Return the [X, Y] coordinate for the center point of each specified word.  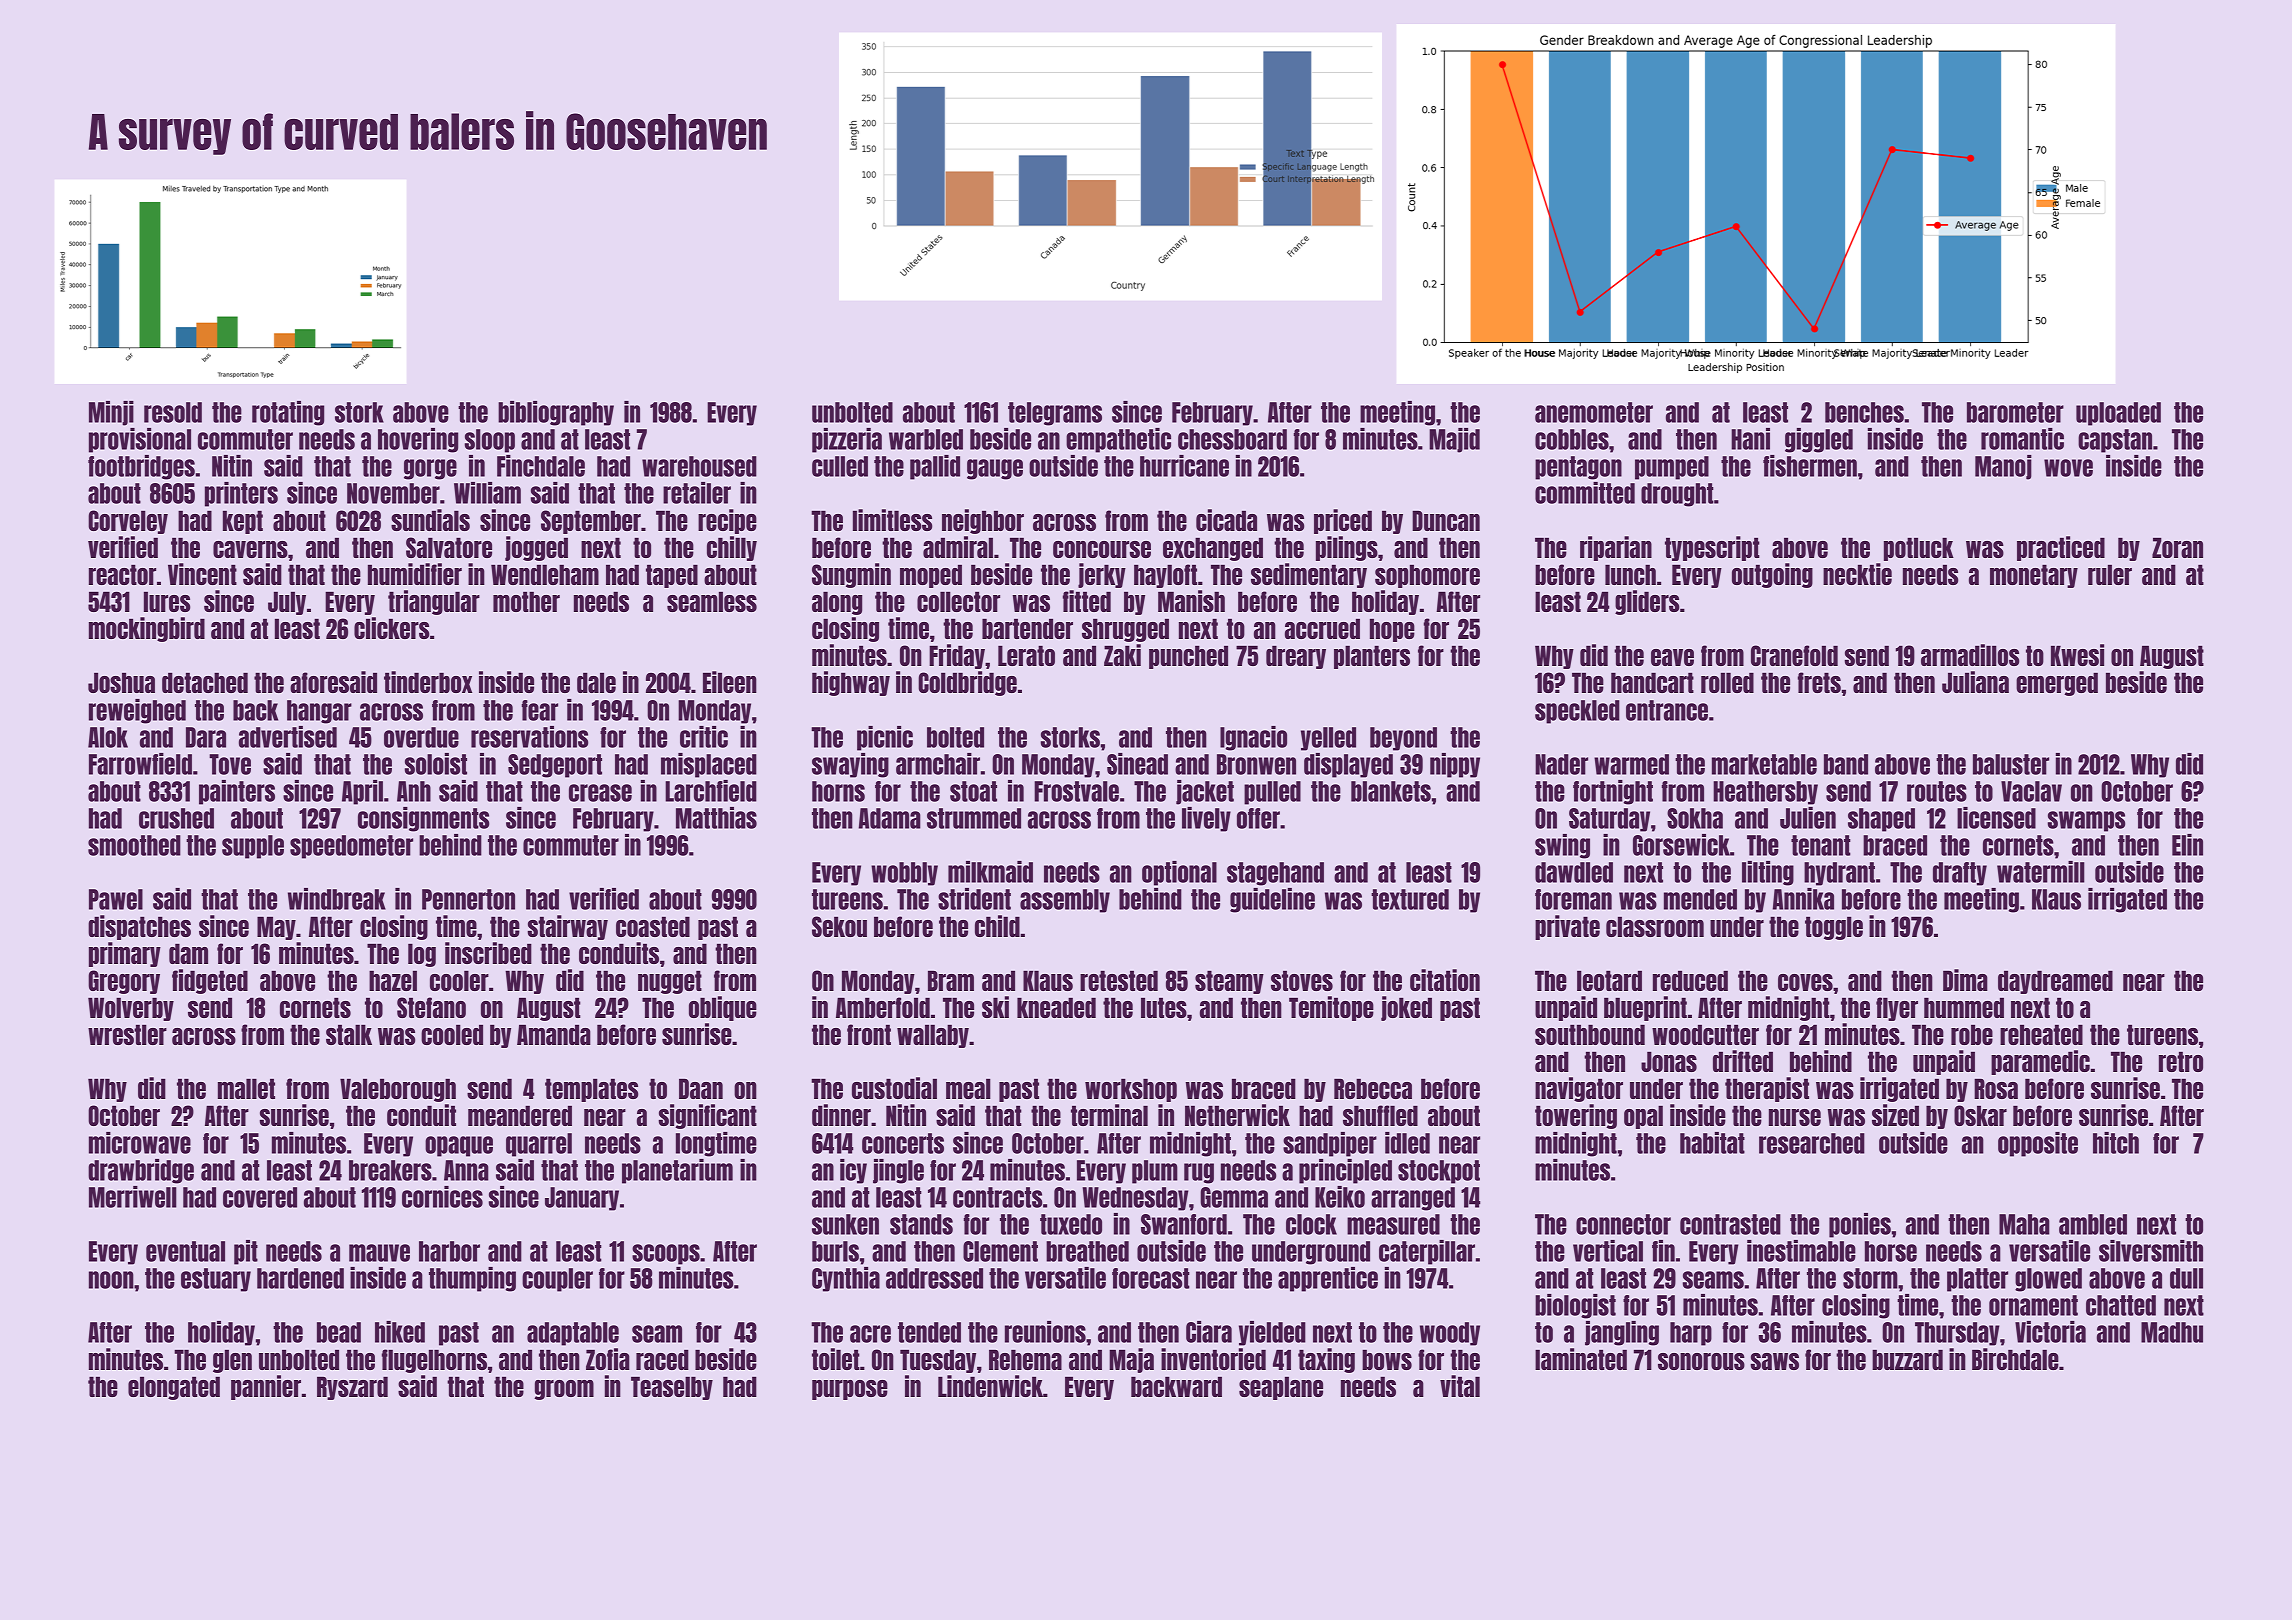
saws [1774, 1361]
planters [1372, 657]
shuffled [1380, 1115]
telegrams [1055, 414]
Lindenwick [990, 1386]
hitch [2116, 1143]
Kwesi [2077, 655]
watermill [2041, 872]
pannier [266, 1387]
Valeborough [398, 1090]
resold [173, 412]
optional [1179, 873]
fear [540, 710]
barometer [2015, 412]
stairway [567, 927]
